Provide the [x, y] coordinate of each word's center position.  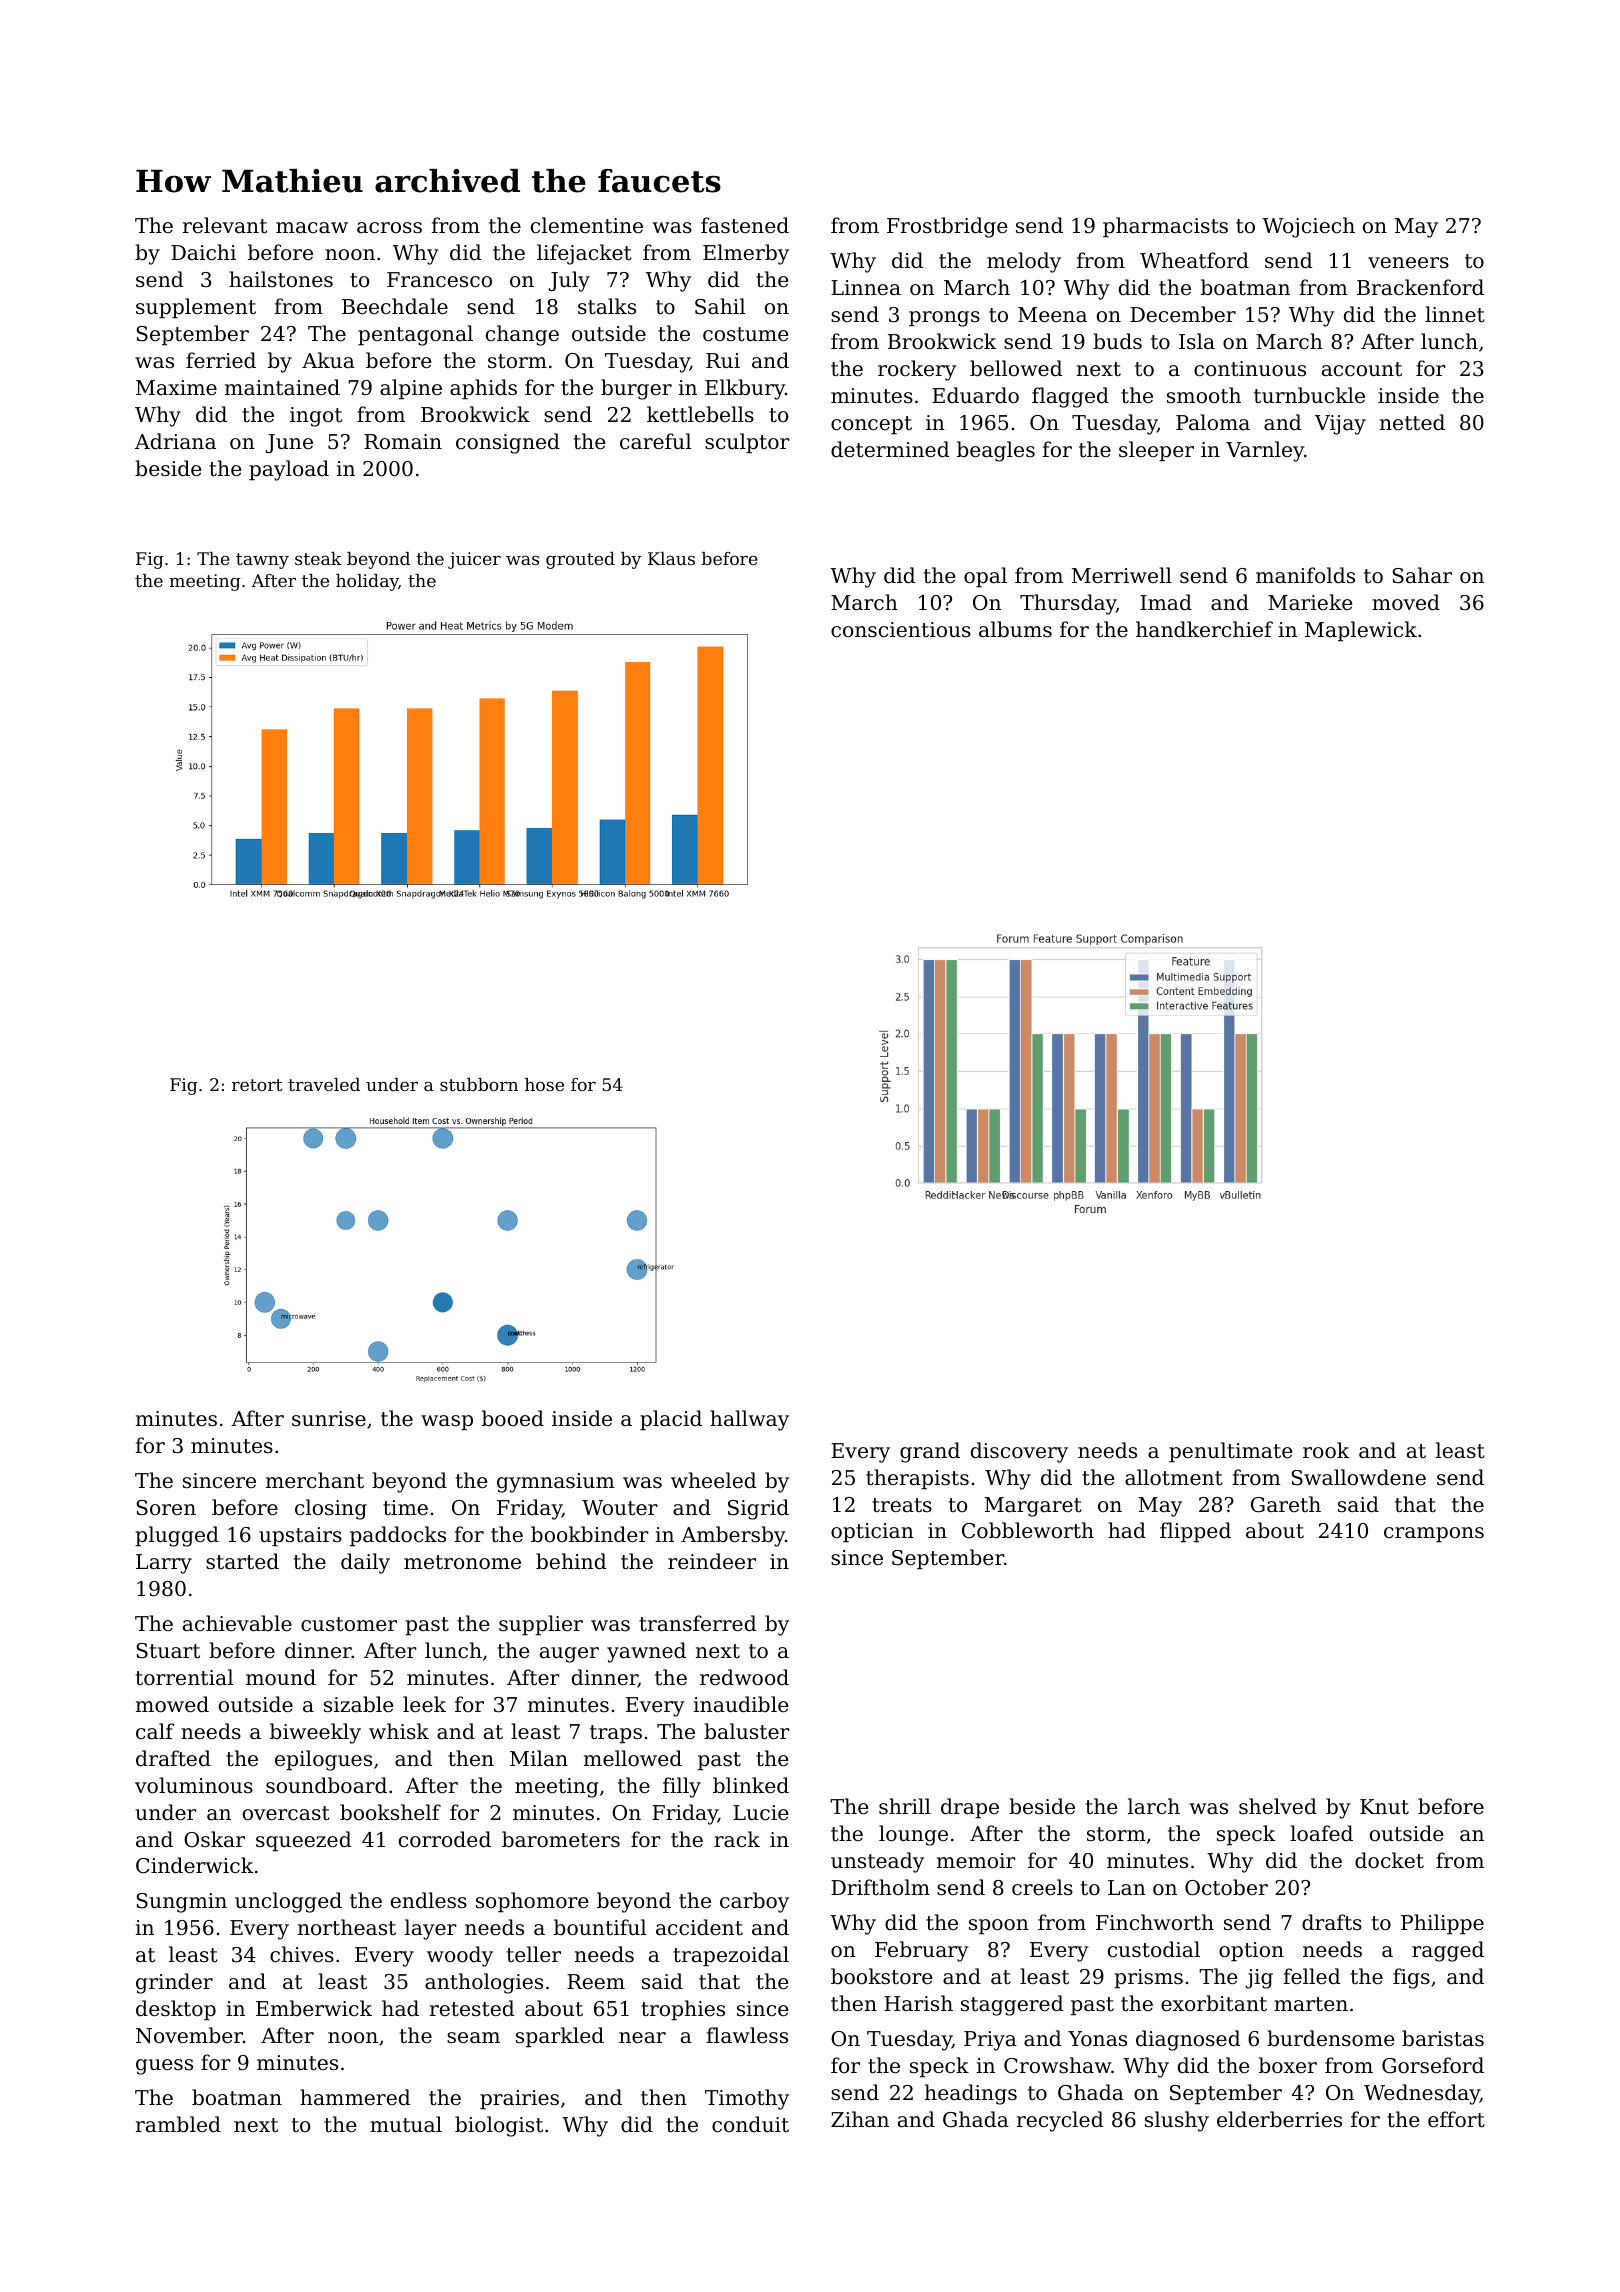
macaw [312, 228]
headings [971, 2094]
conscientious [901, 630]
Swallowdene [1359, 1477]
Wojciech [1308, 227]
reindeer [712, 1561]
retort [257, 1085]
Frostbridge [947, 227]
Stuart [168, 1651]
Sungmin [182, 1903]
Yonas [1097, 2039]
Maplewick [1361, 631]
